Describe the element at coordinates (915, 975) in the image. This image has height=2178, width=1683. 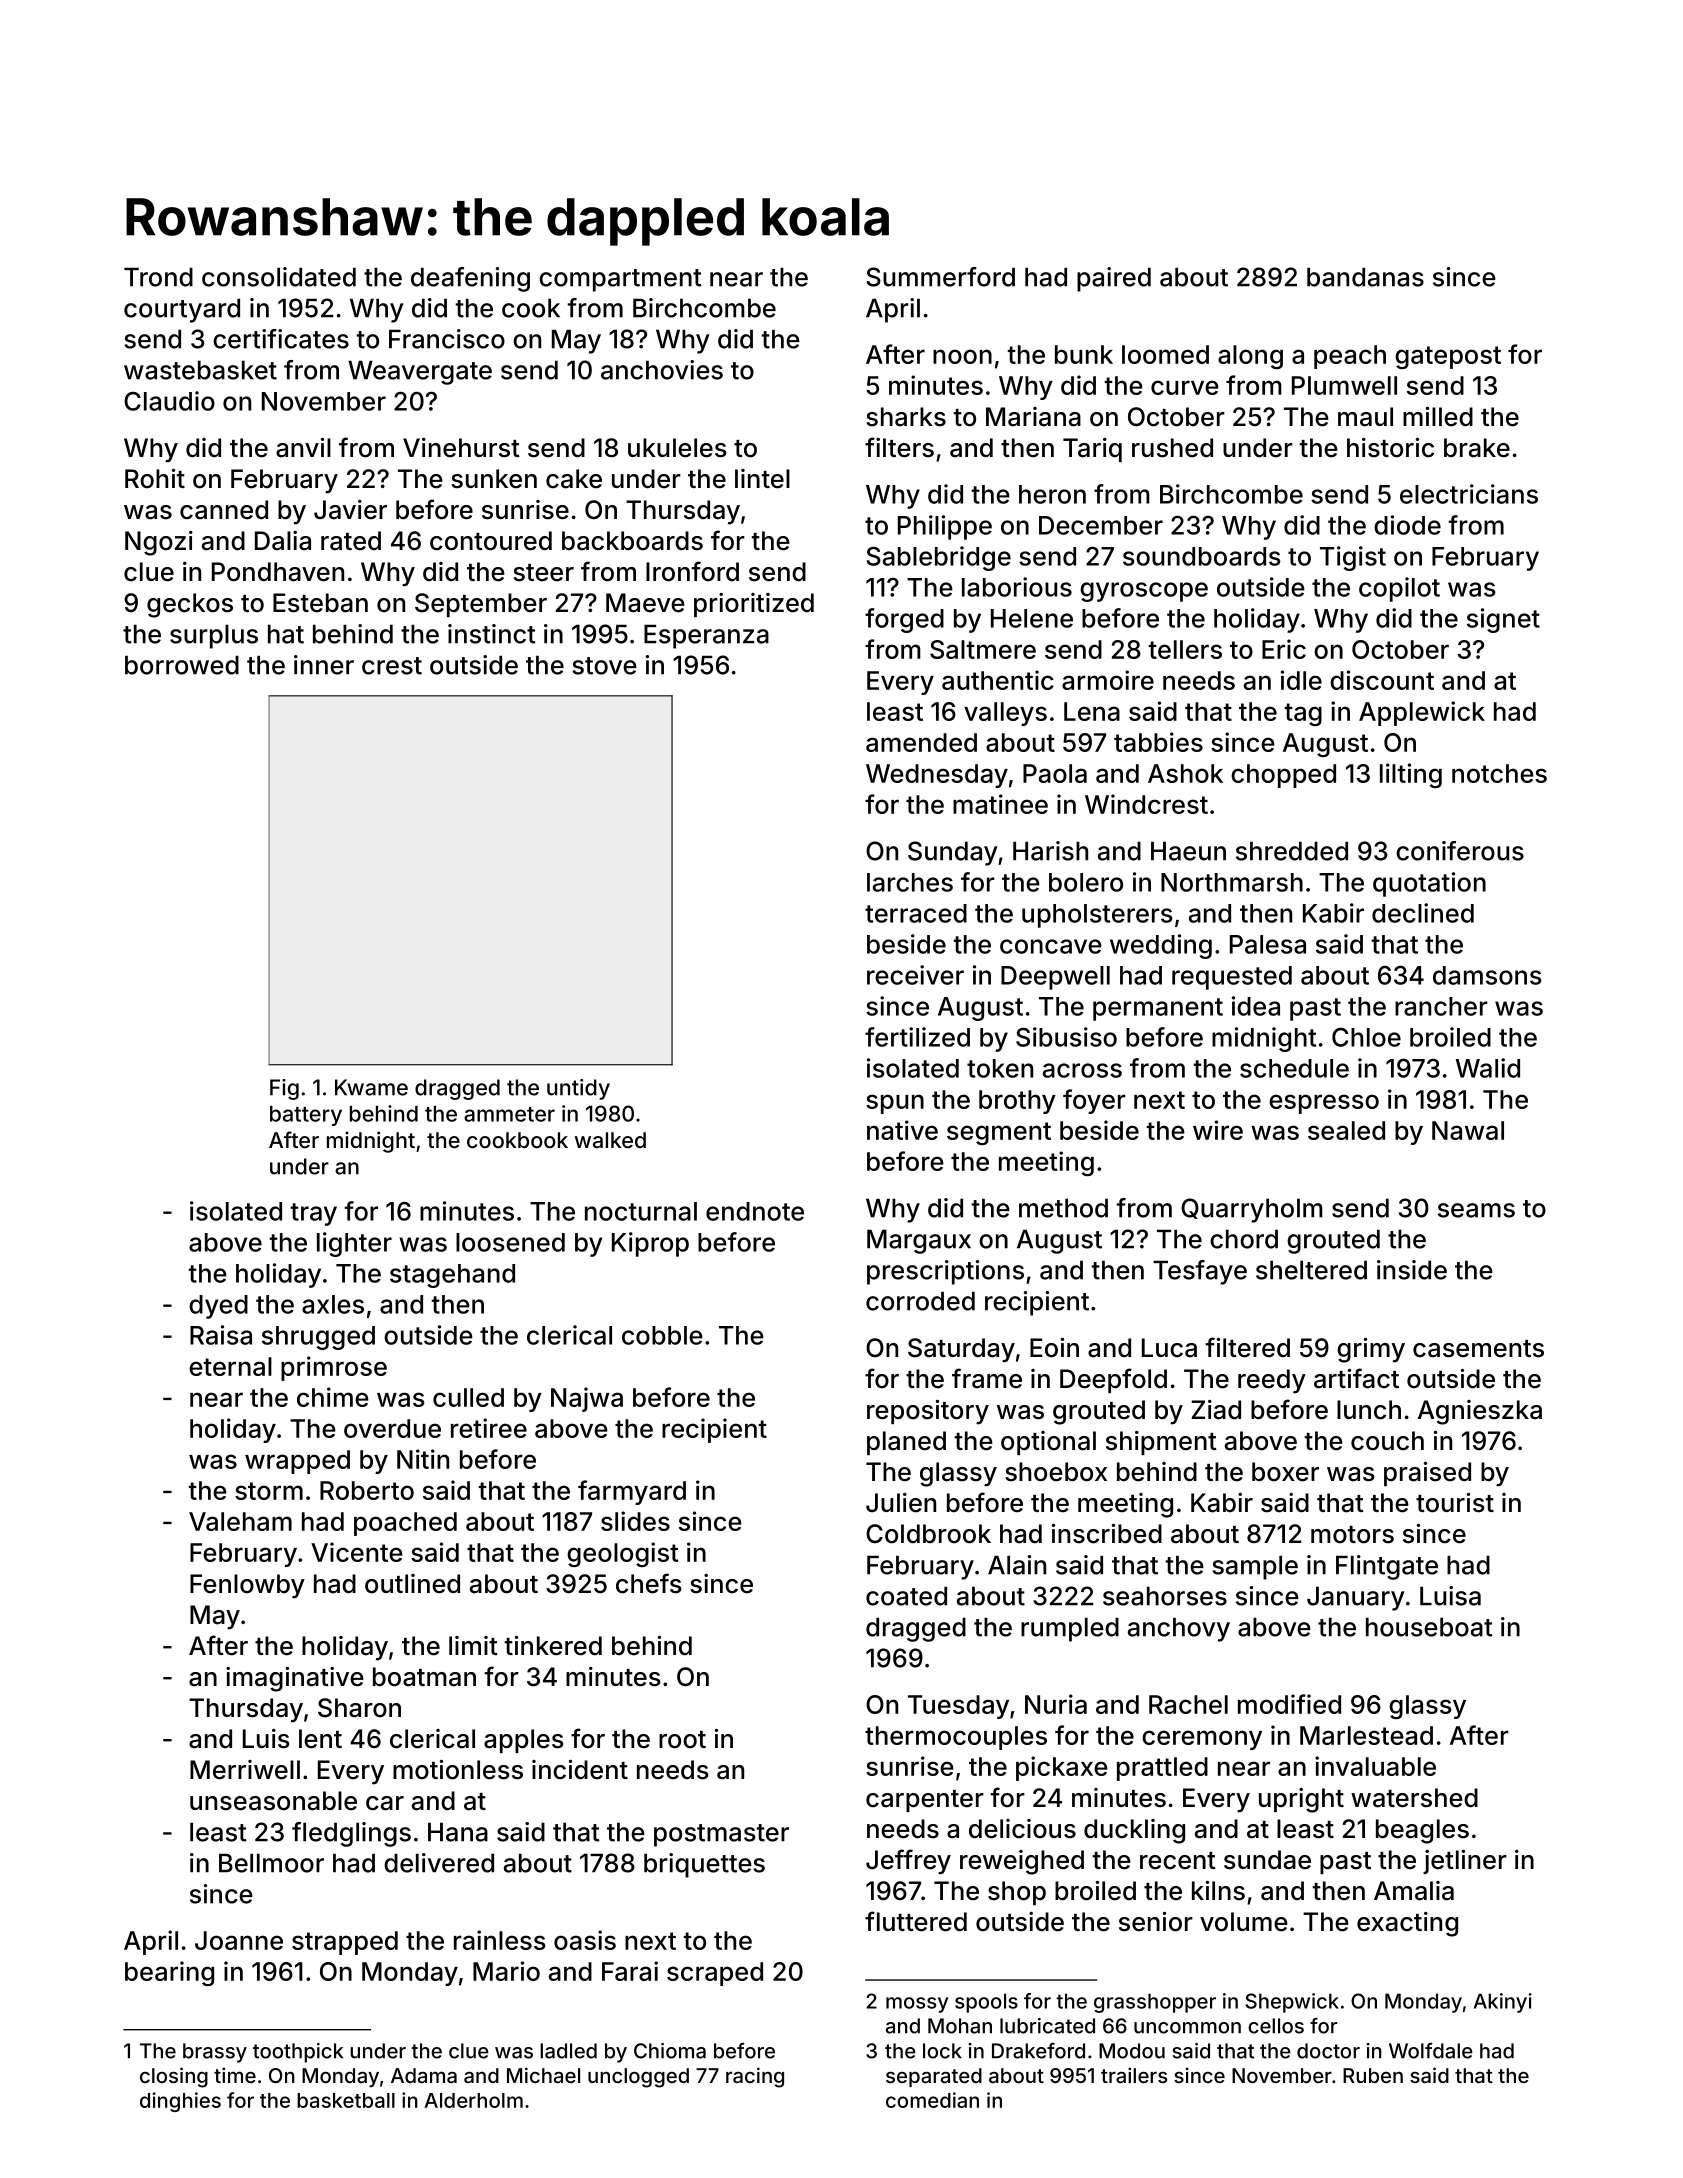
I see `receiver` at that location.
